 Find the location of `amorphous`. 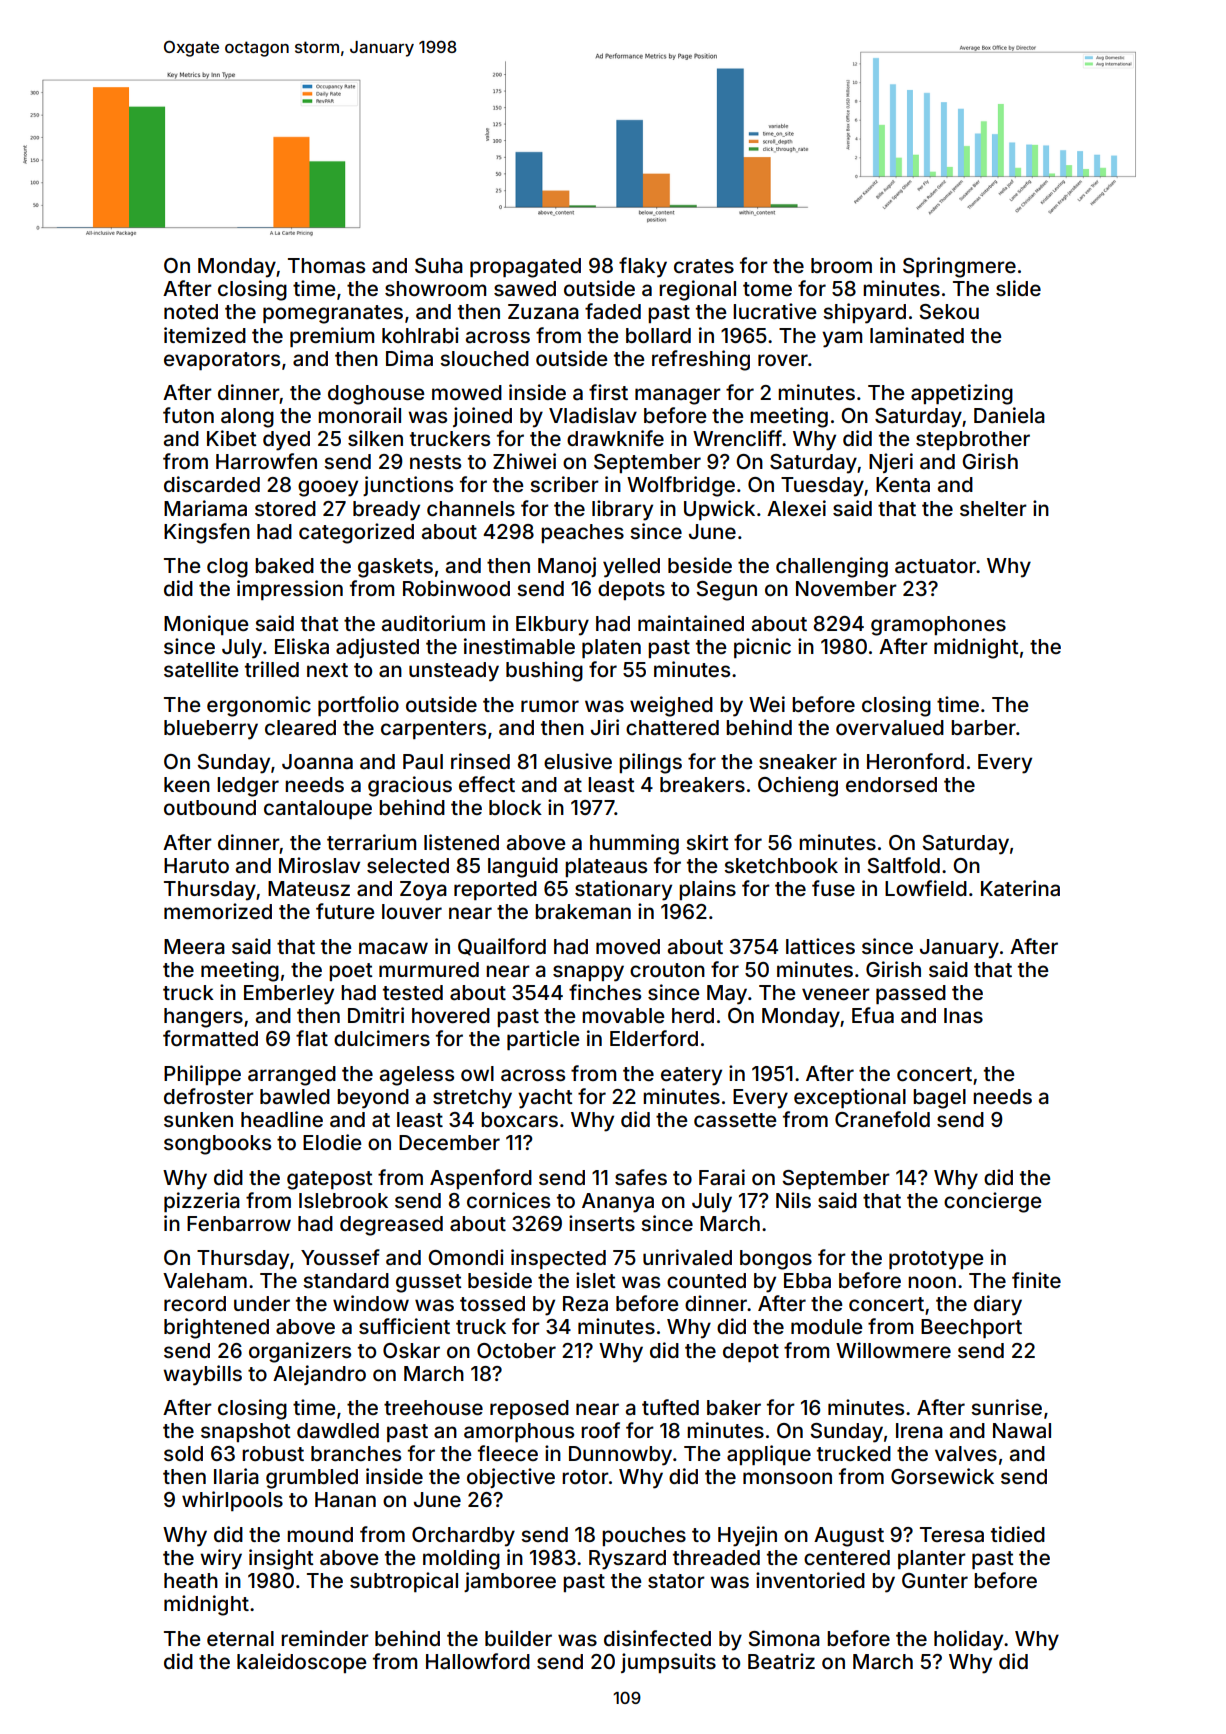

amorphous is located at coordinates (519, 1432).
